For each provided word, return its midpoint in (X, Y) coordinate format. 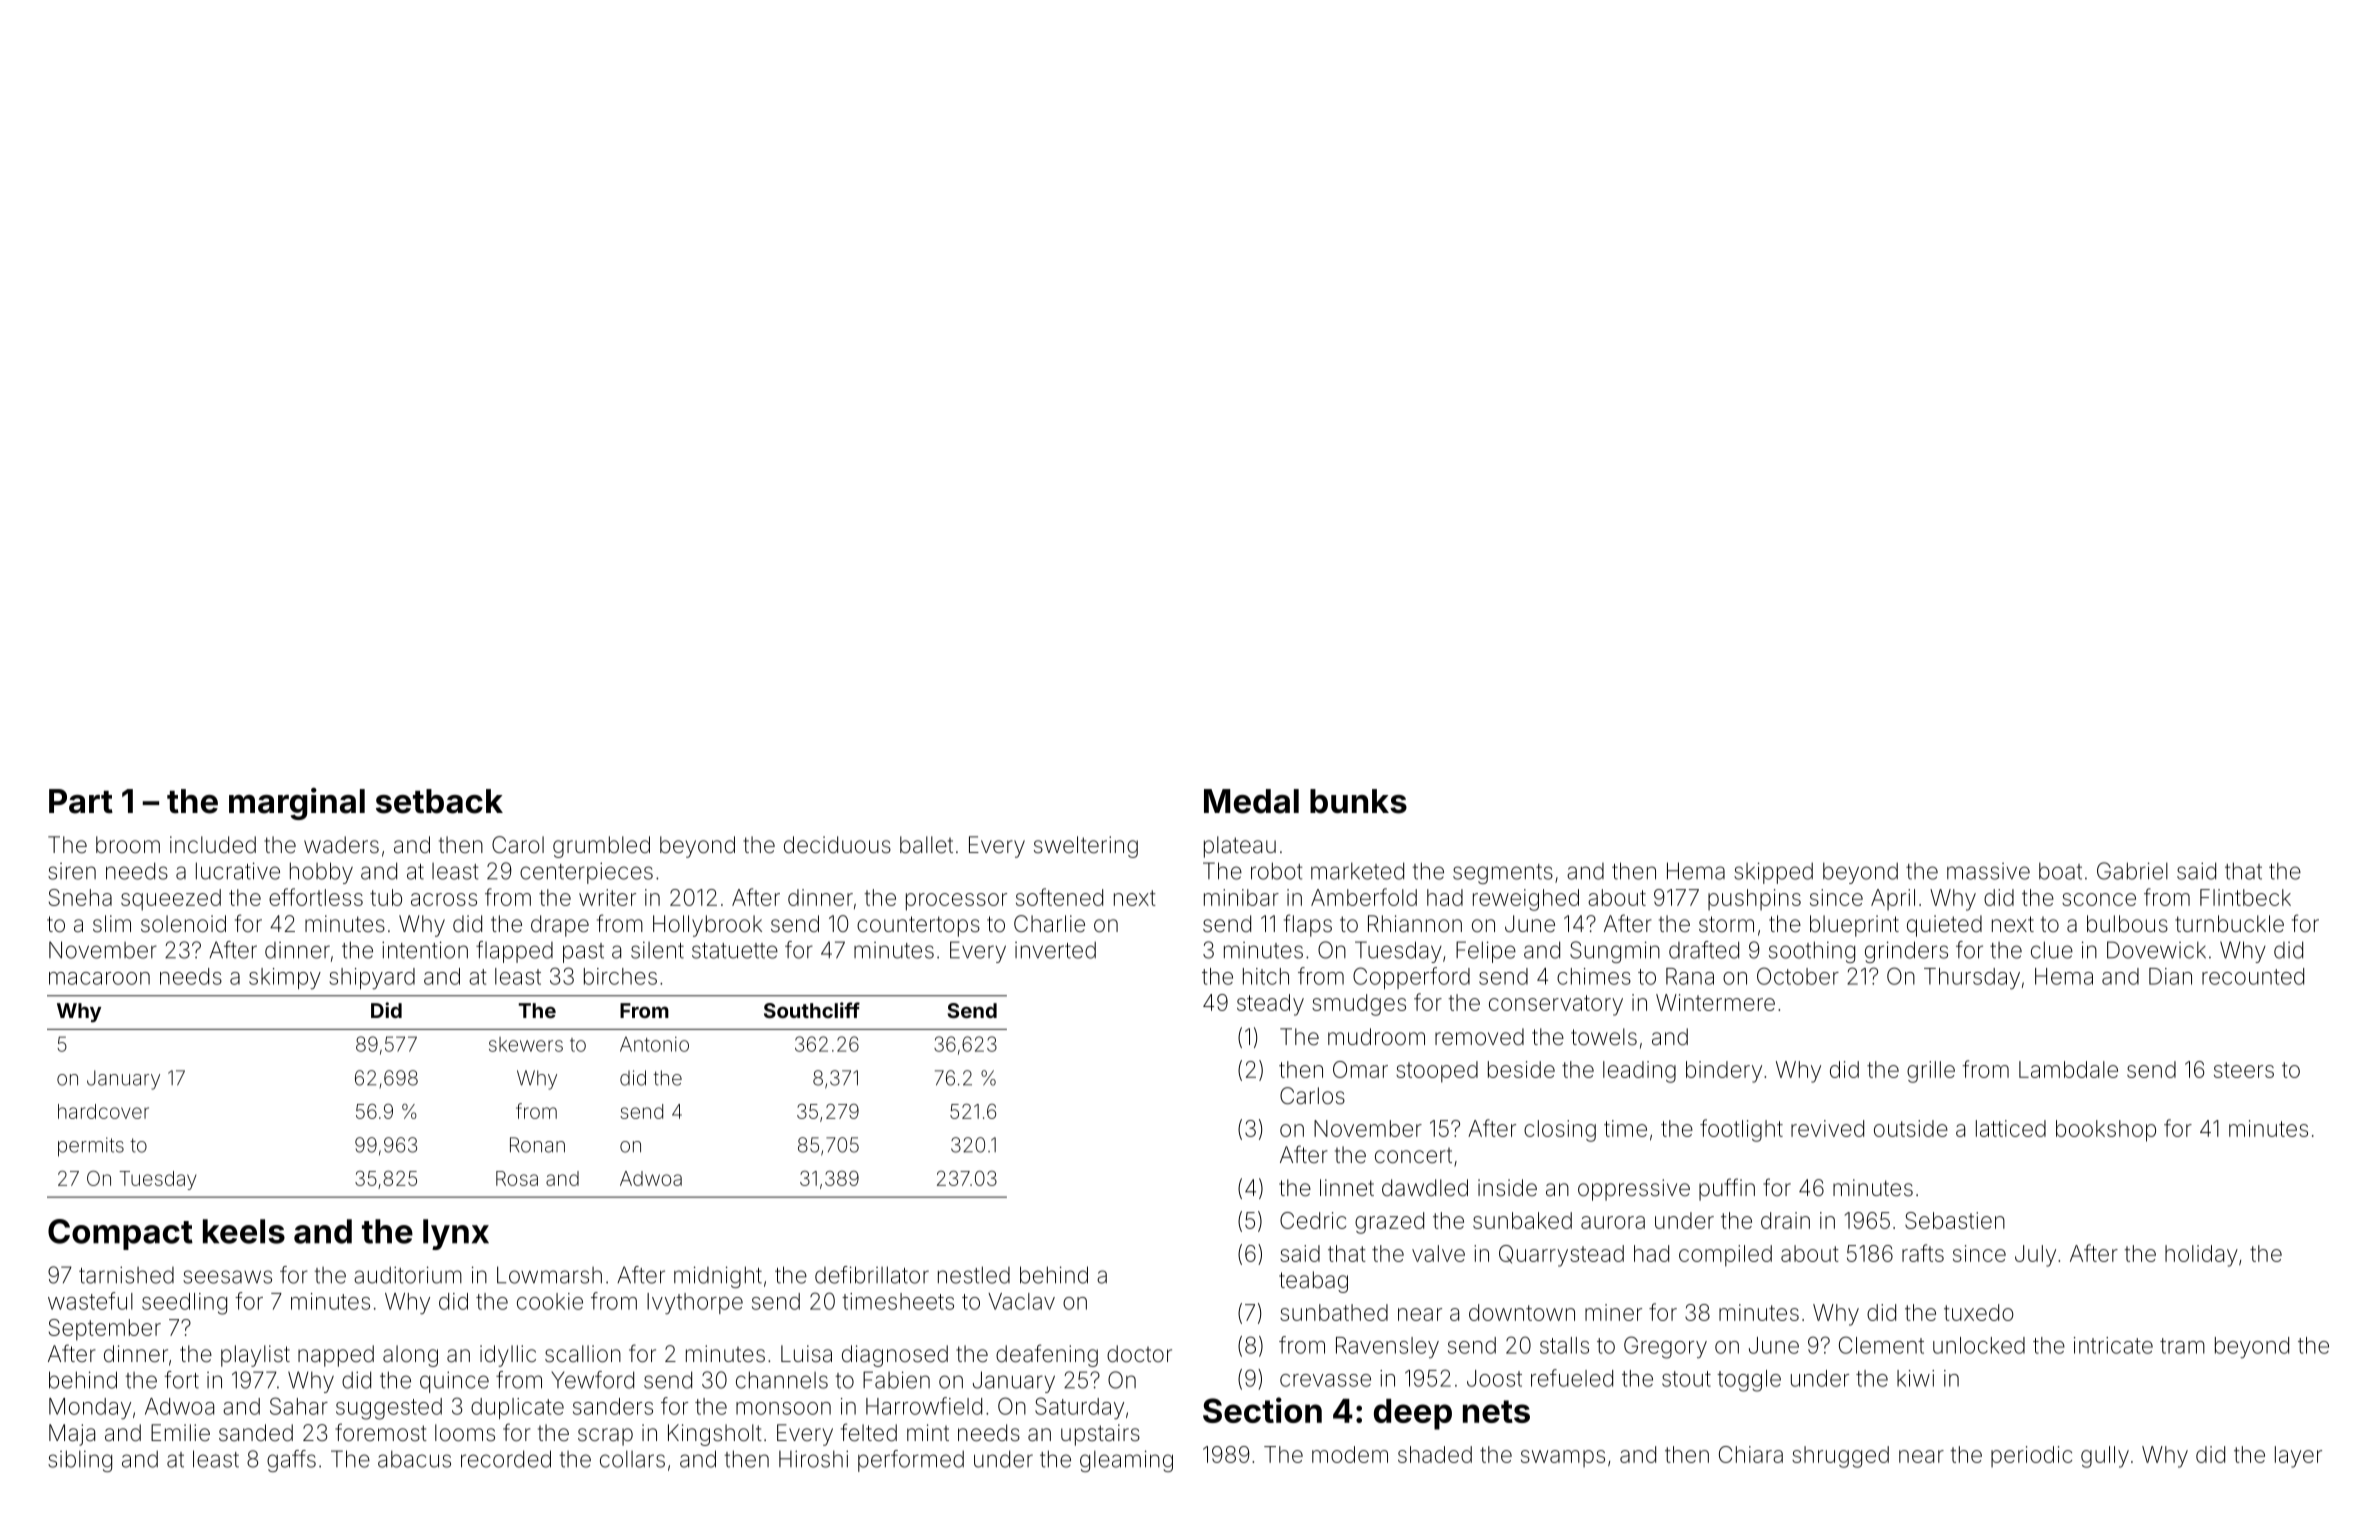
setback (439, 801)
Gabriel (2132, 871)
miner (1613, 1312)
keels (244, 1231)
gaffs (291, 1461)
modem (1350, 1454)
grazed (1389, 1223)
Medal (1251, 801)
